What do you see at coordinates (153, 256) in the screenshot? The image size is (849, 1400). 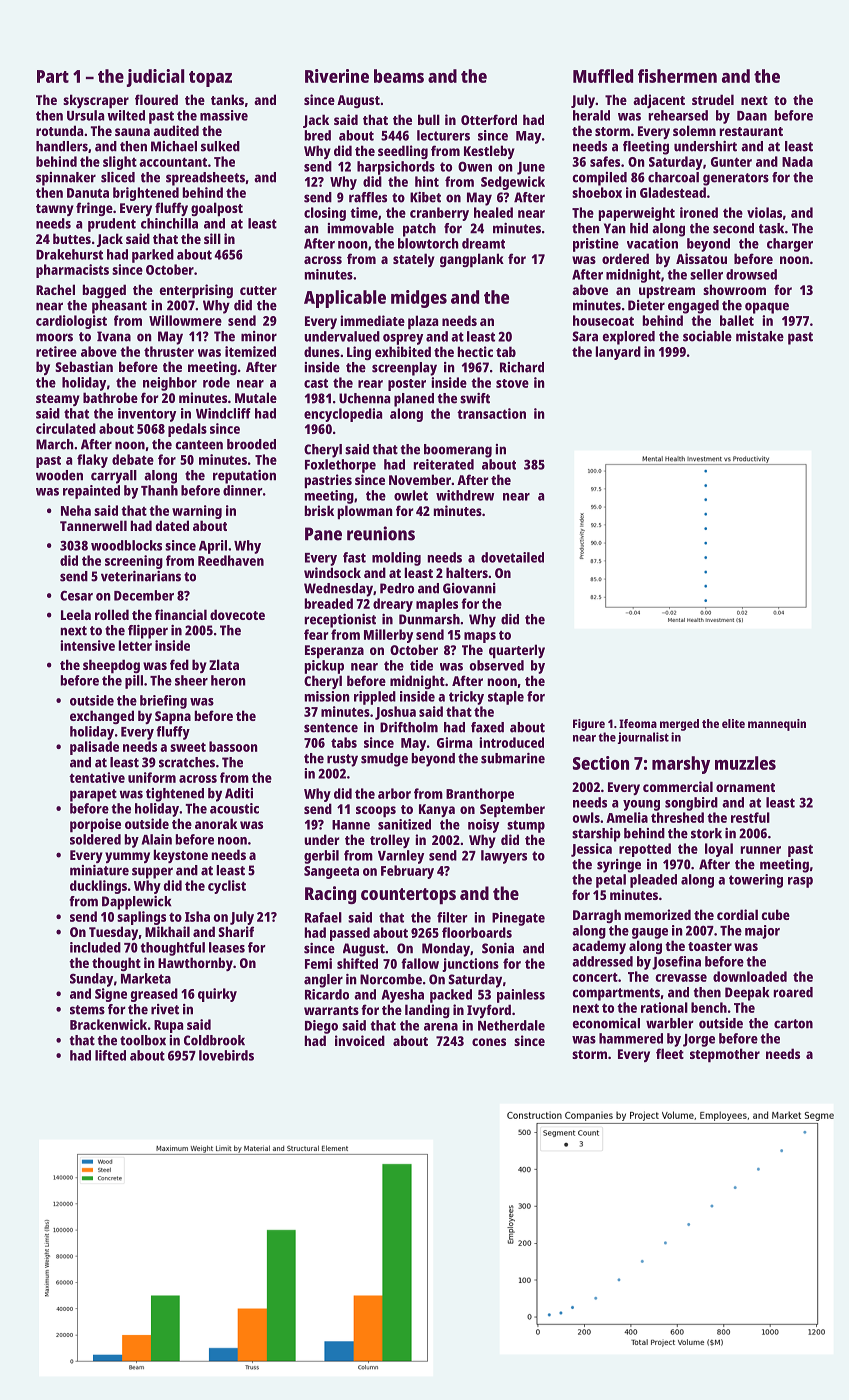 I see `parked` at bounding box center [153, 256].
